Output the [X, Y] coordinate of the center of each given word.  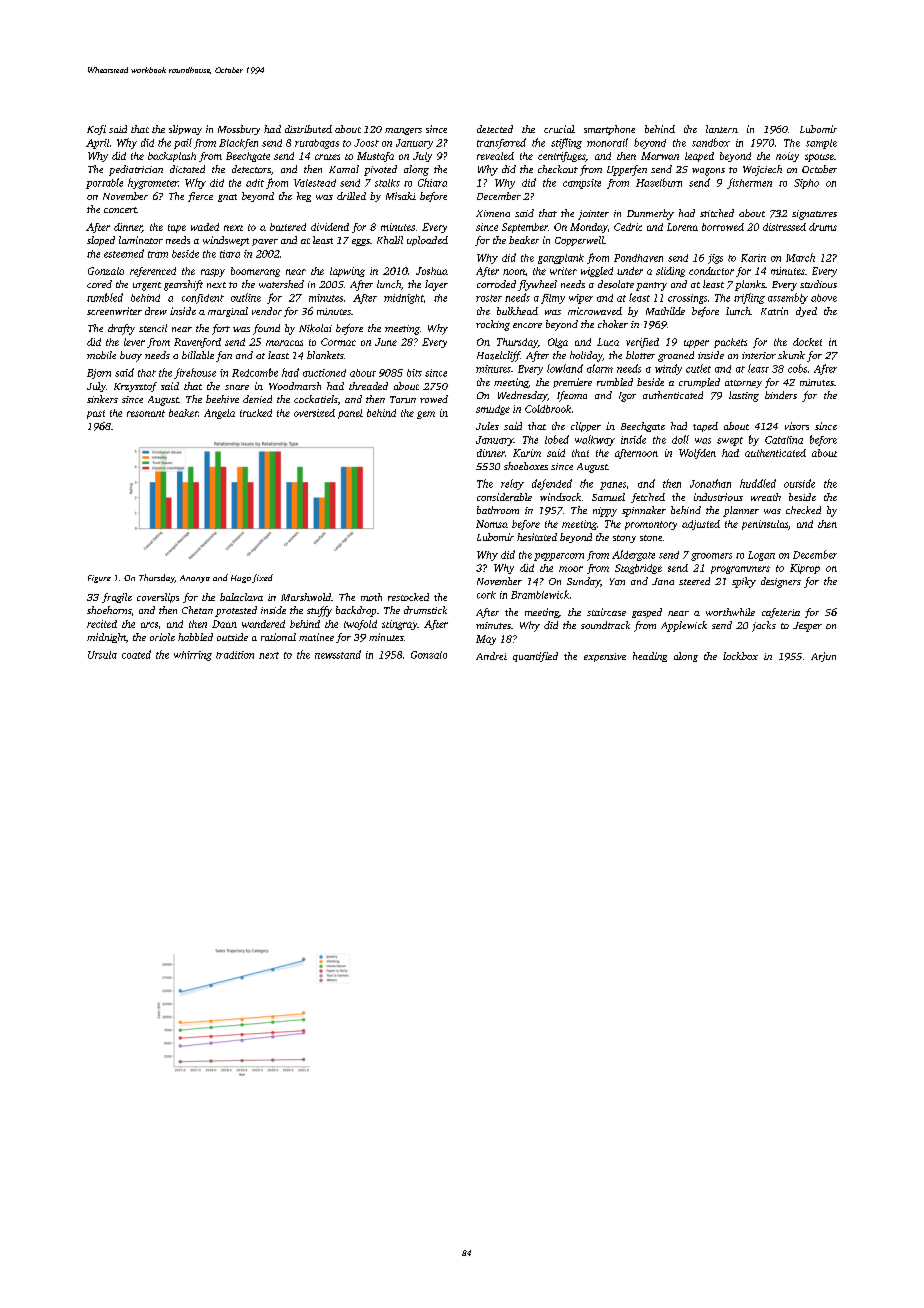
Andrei [491, 656]
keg [304, 197]
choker [613, 324]
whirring [193, 656]
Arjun [823, 657]
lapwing [347, 272]
